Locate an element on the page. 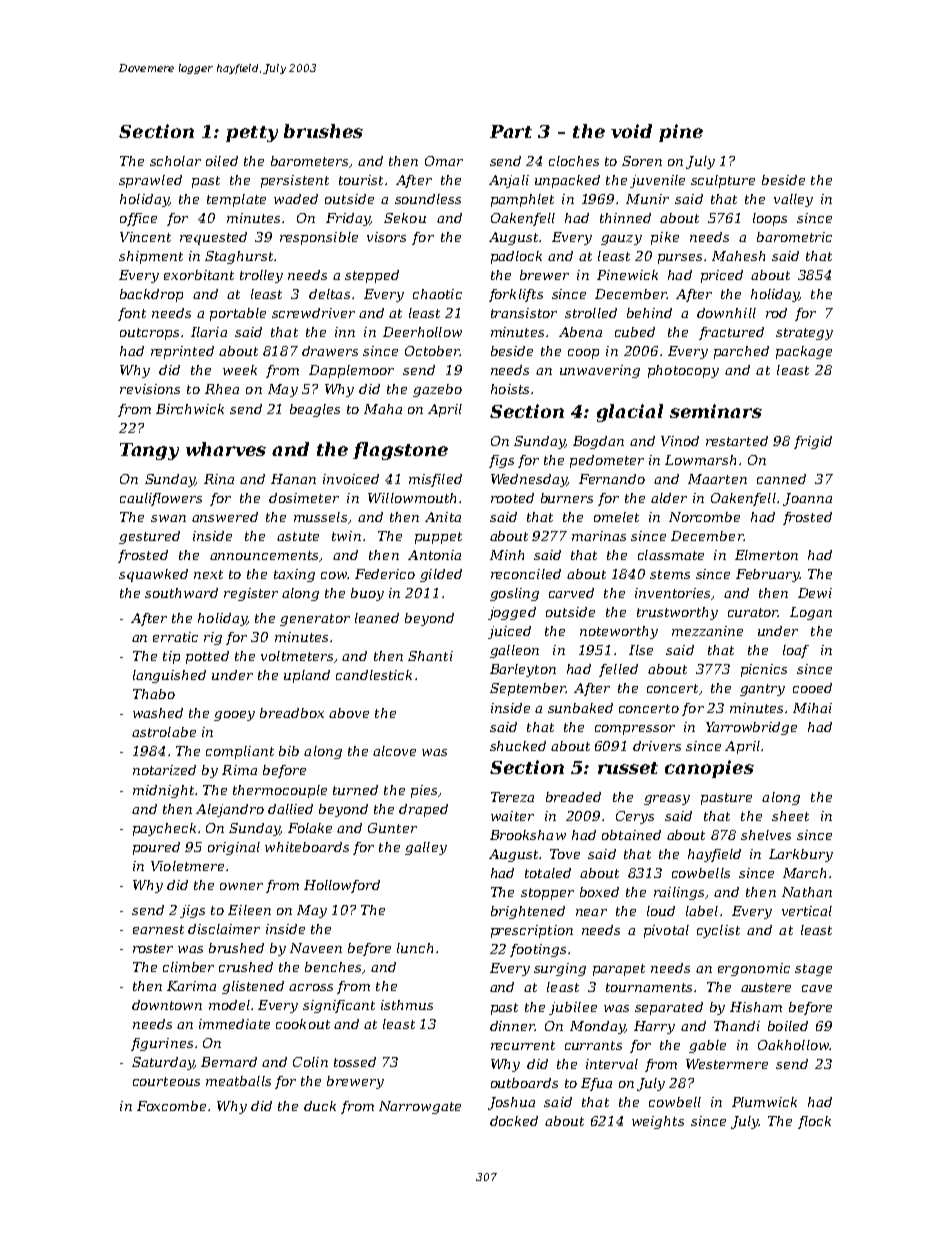 This image has height=1233, width=952. visors is located at coordinates (386, 237).
